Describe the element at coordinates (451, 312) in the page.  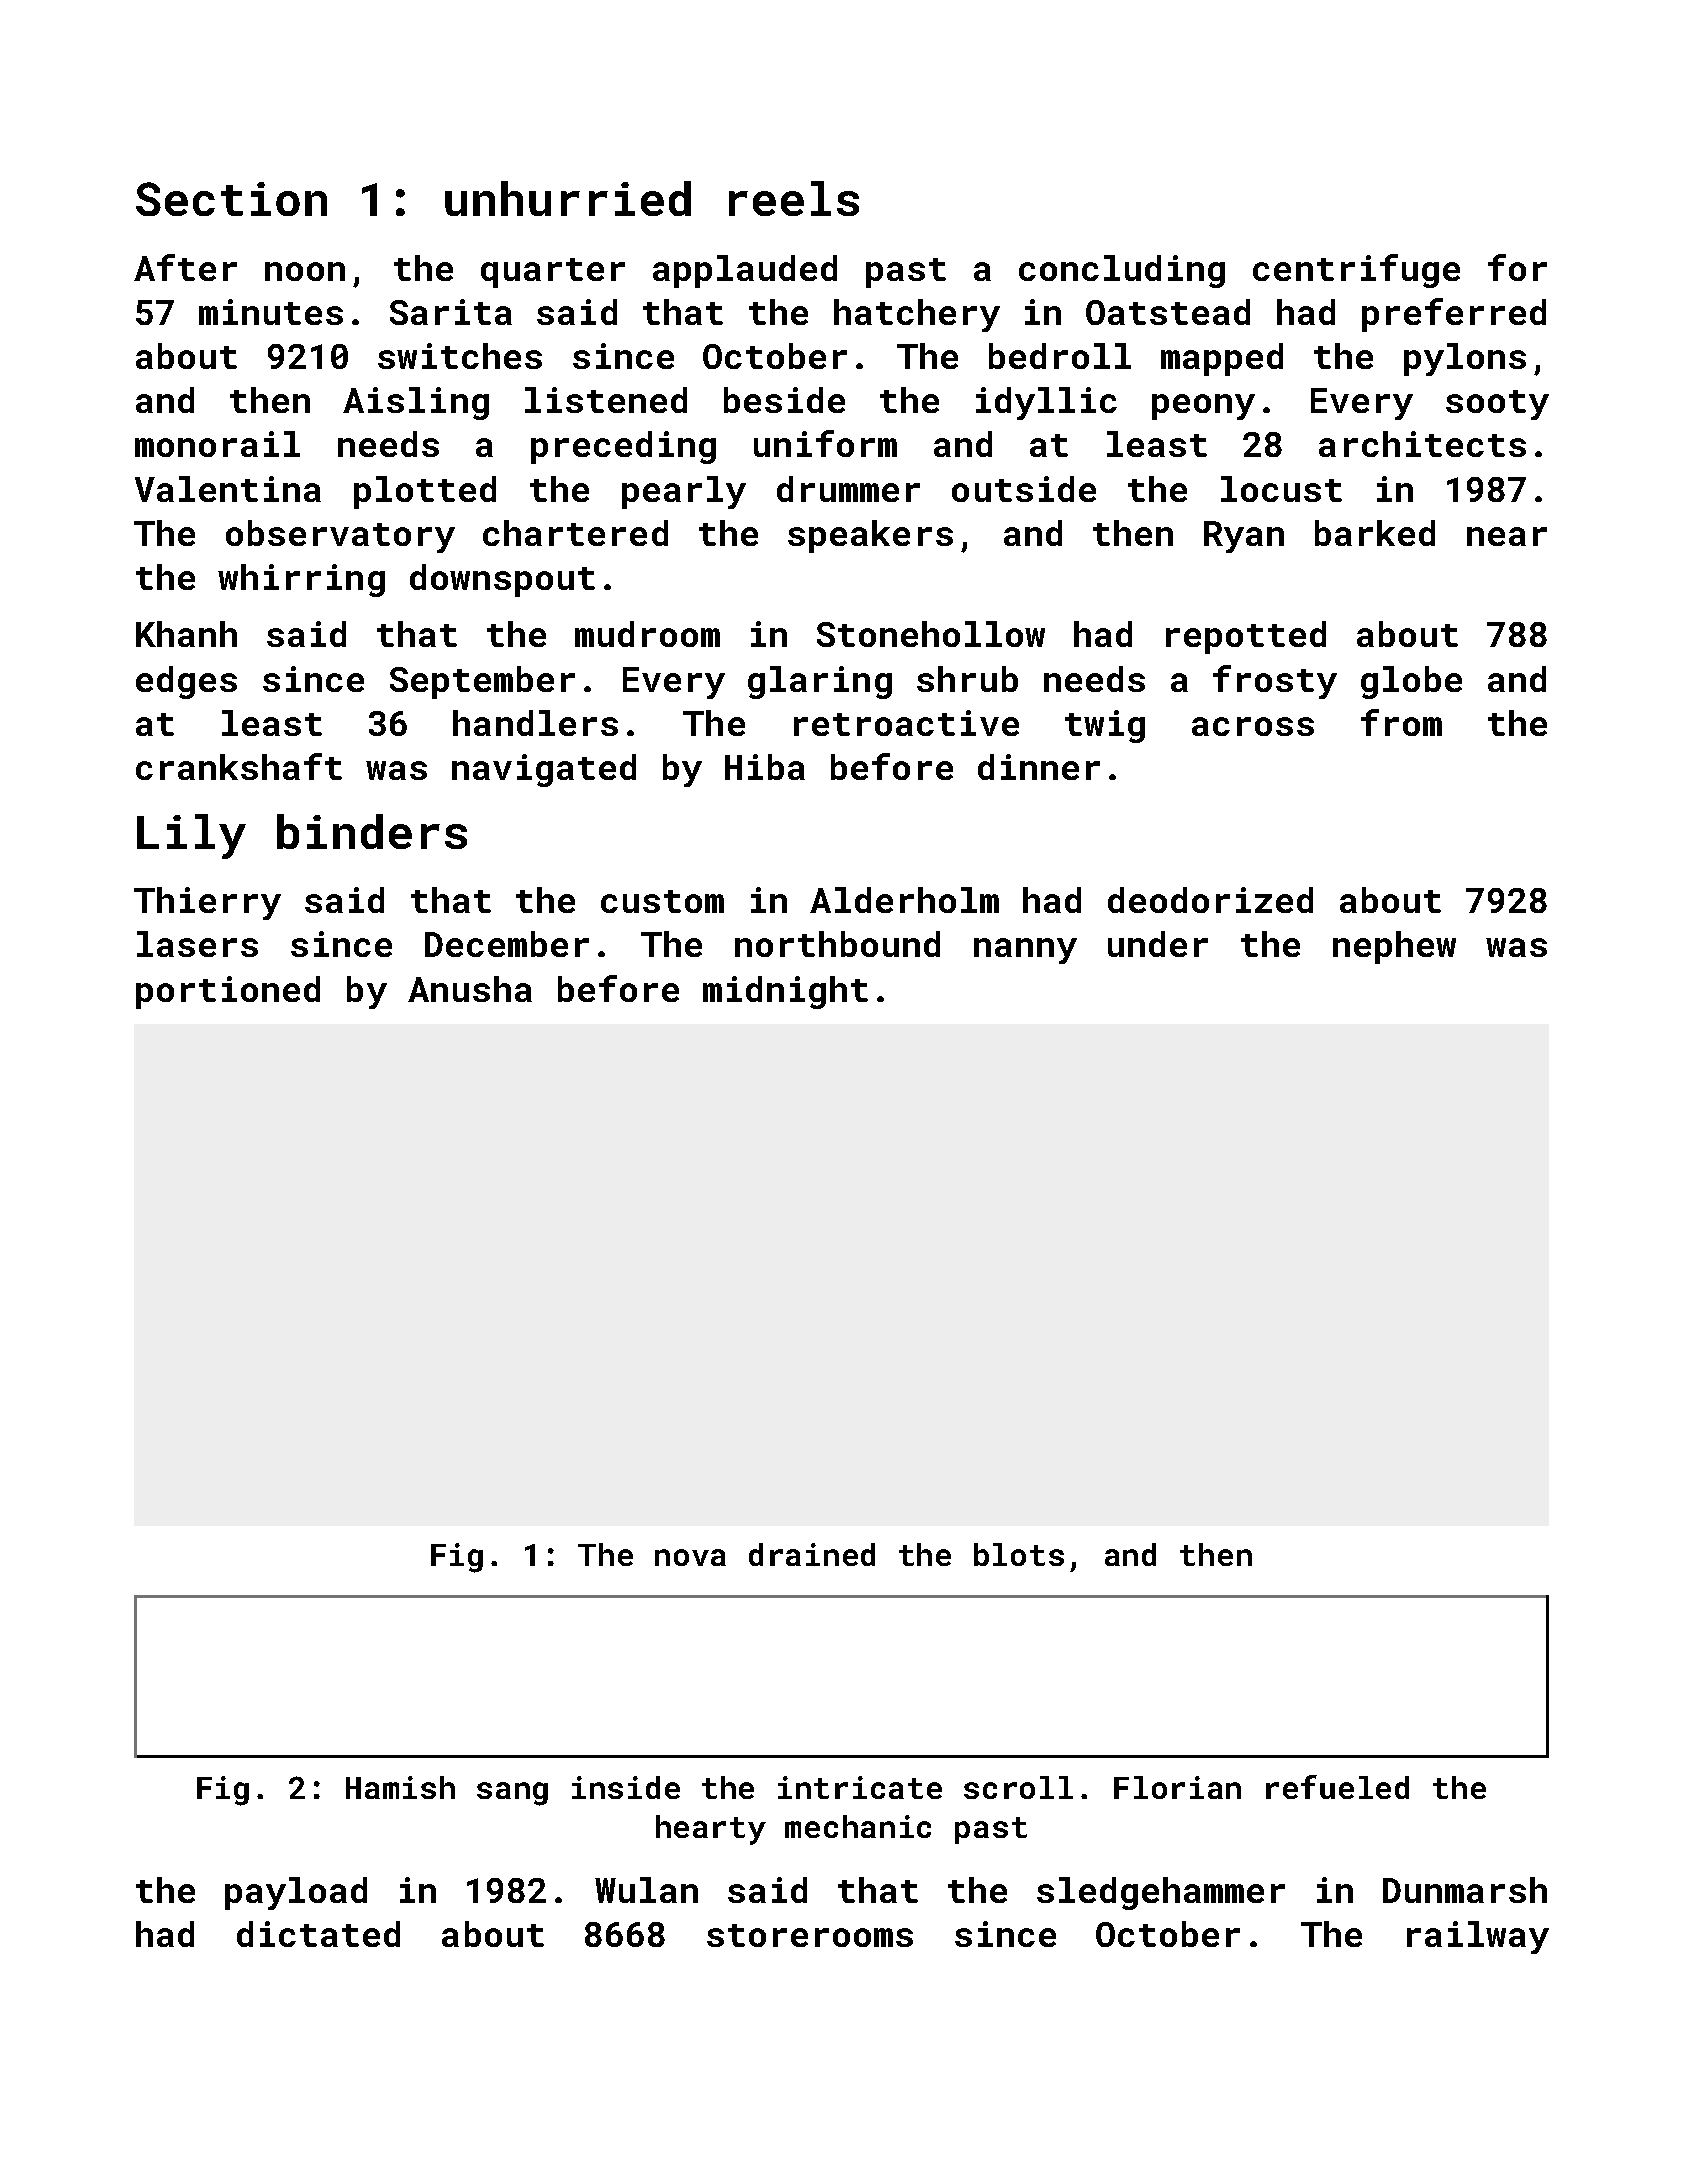
I see `Sarita` at that location.
